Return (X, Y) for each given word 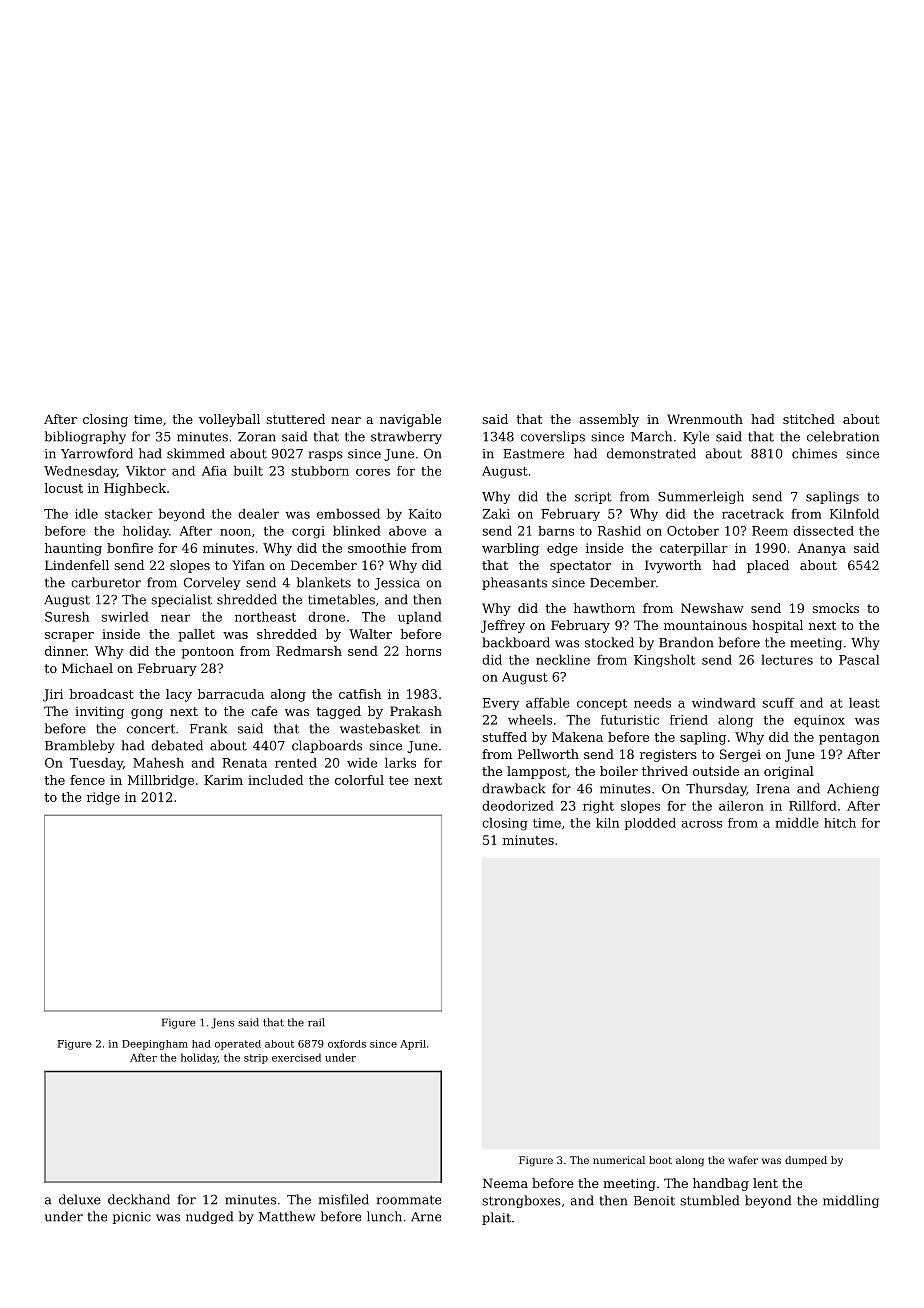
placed (768, 566)
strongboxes (521, 1201)
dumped (806, 1161)
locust (64, 488)
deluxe (80, 1199)
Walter (370, 634)
